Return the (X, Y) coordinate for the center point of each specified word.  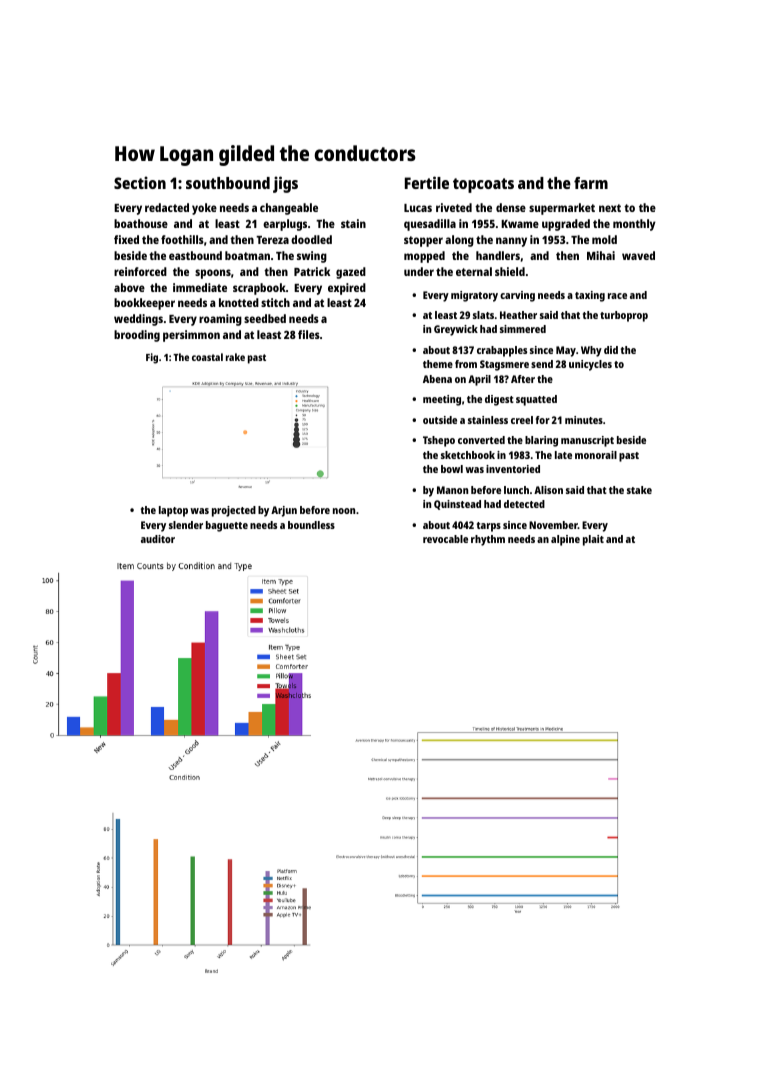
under (419, 271)
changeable (289, 209)
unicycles (590, 365)
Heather (518, 315)
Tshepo (439, 441)
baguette (227, 526)
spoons (213, 274)
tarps (489, 527)
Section (140, 182)
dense (511, 207)
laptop (173, 511)
